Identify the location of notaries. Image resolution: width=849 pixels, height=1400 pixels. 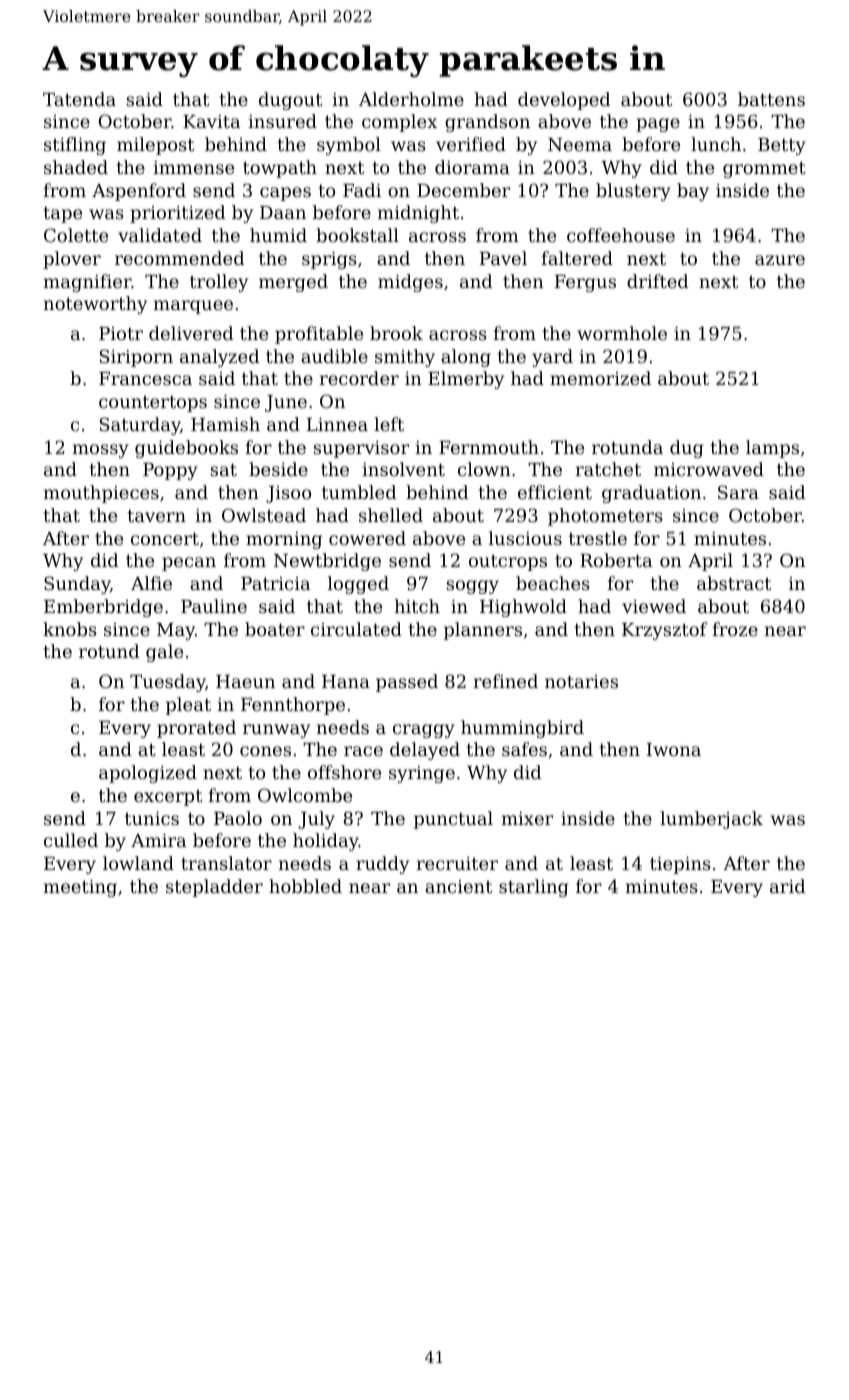
(581, 681).
